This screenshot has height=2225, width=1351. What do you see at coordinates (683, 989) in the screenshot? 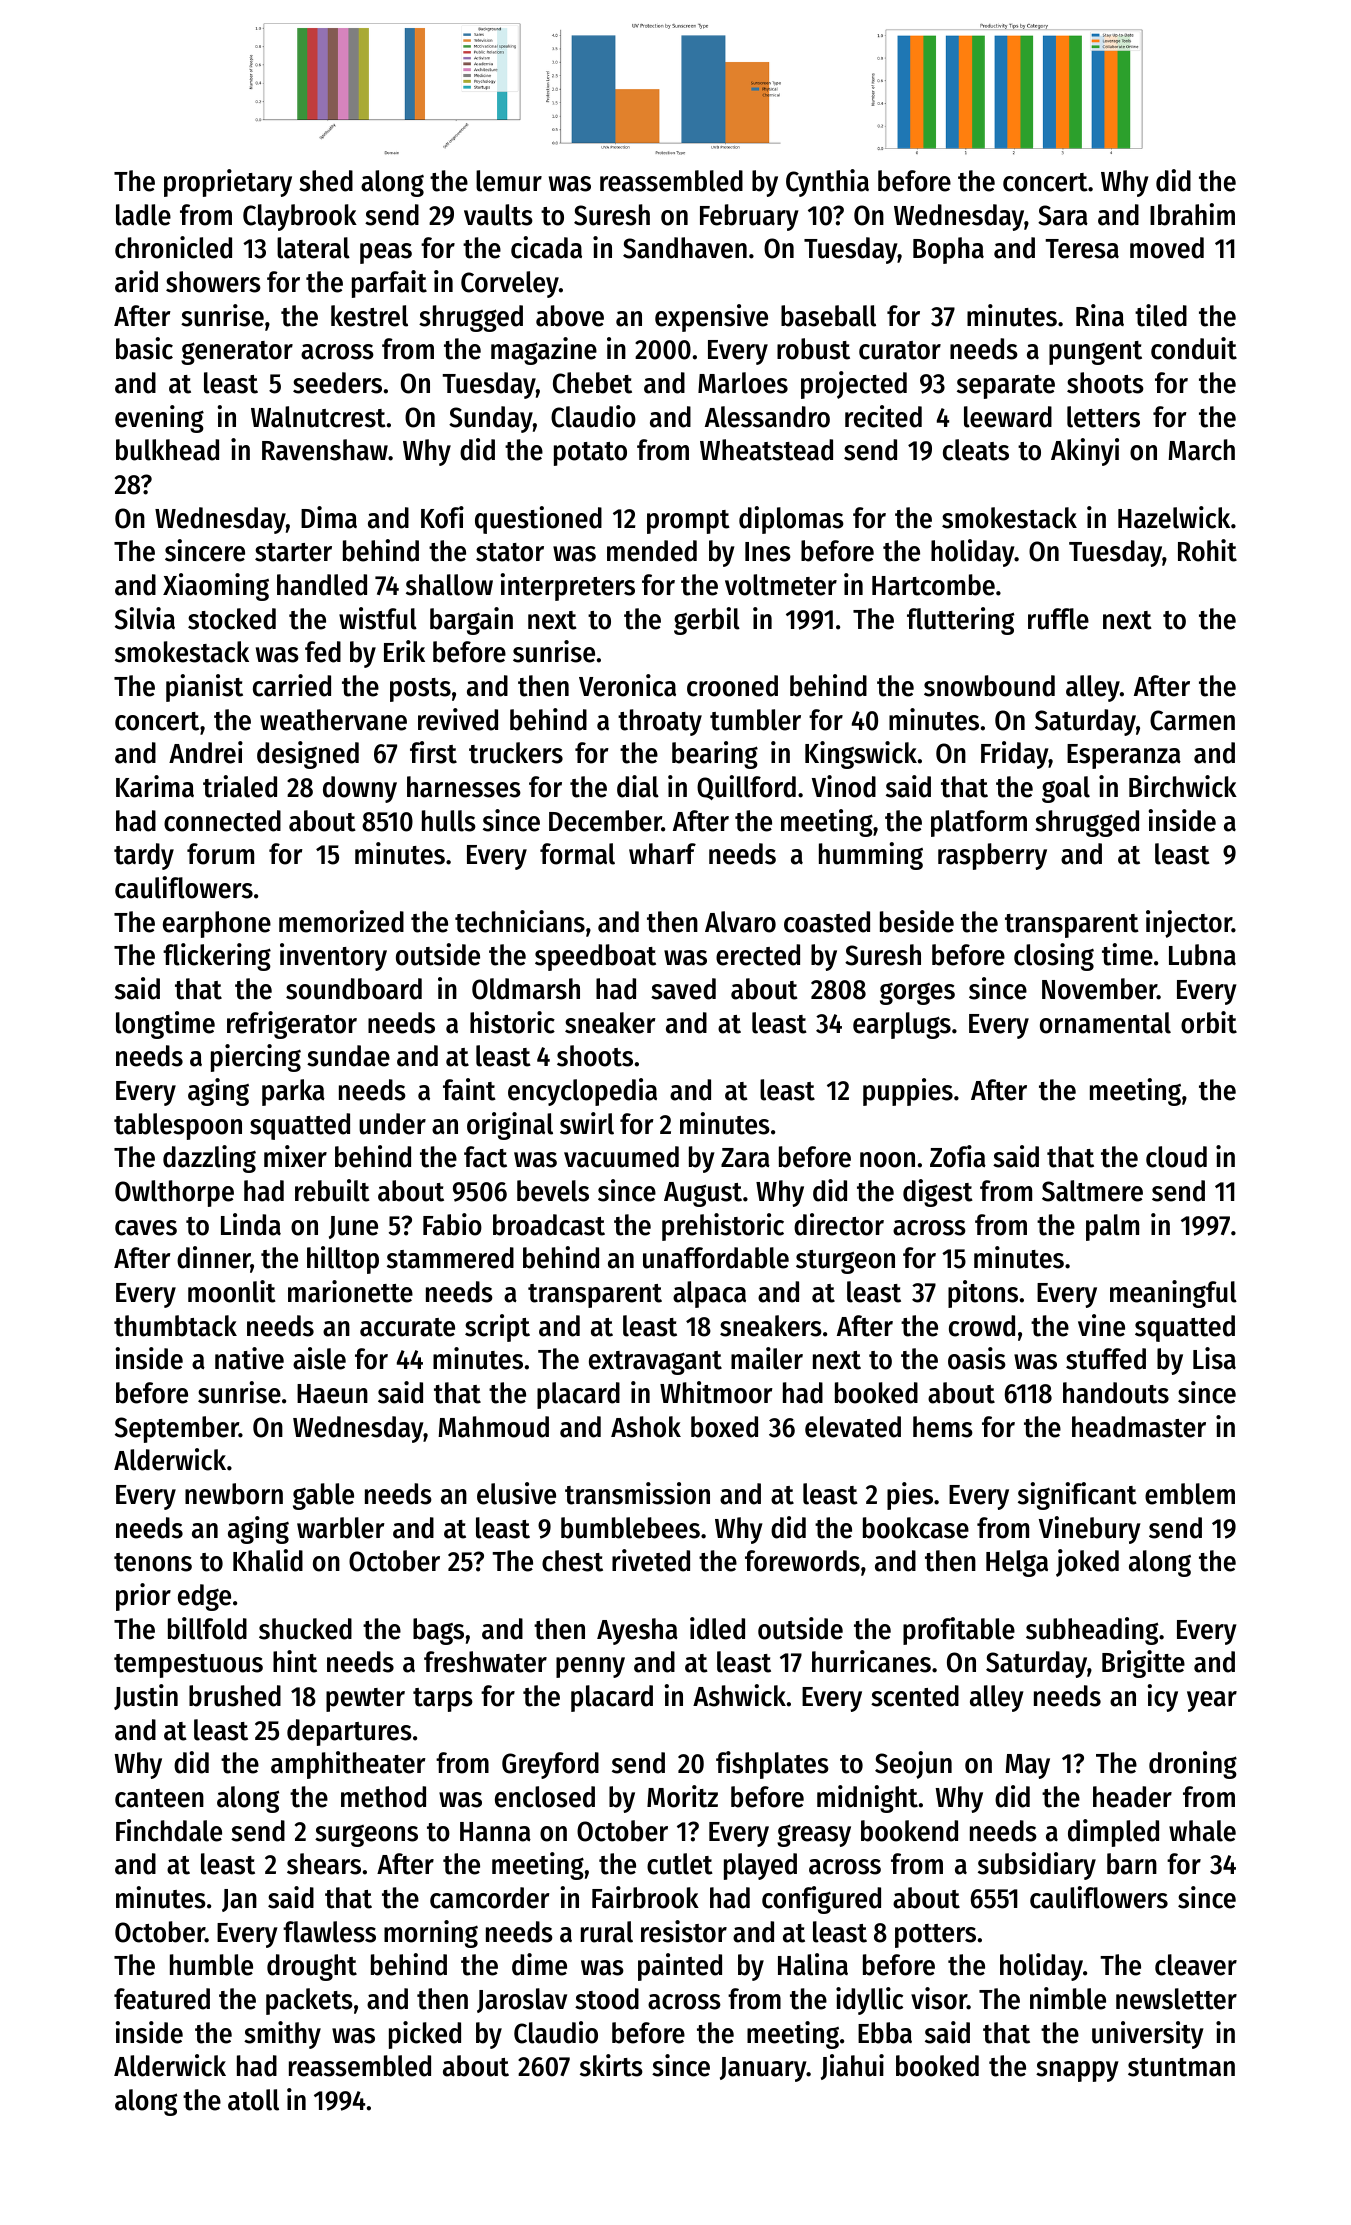
I see `saved` at bounding box center [683, 989].
